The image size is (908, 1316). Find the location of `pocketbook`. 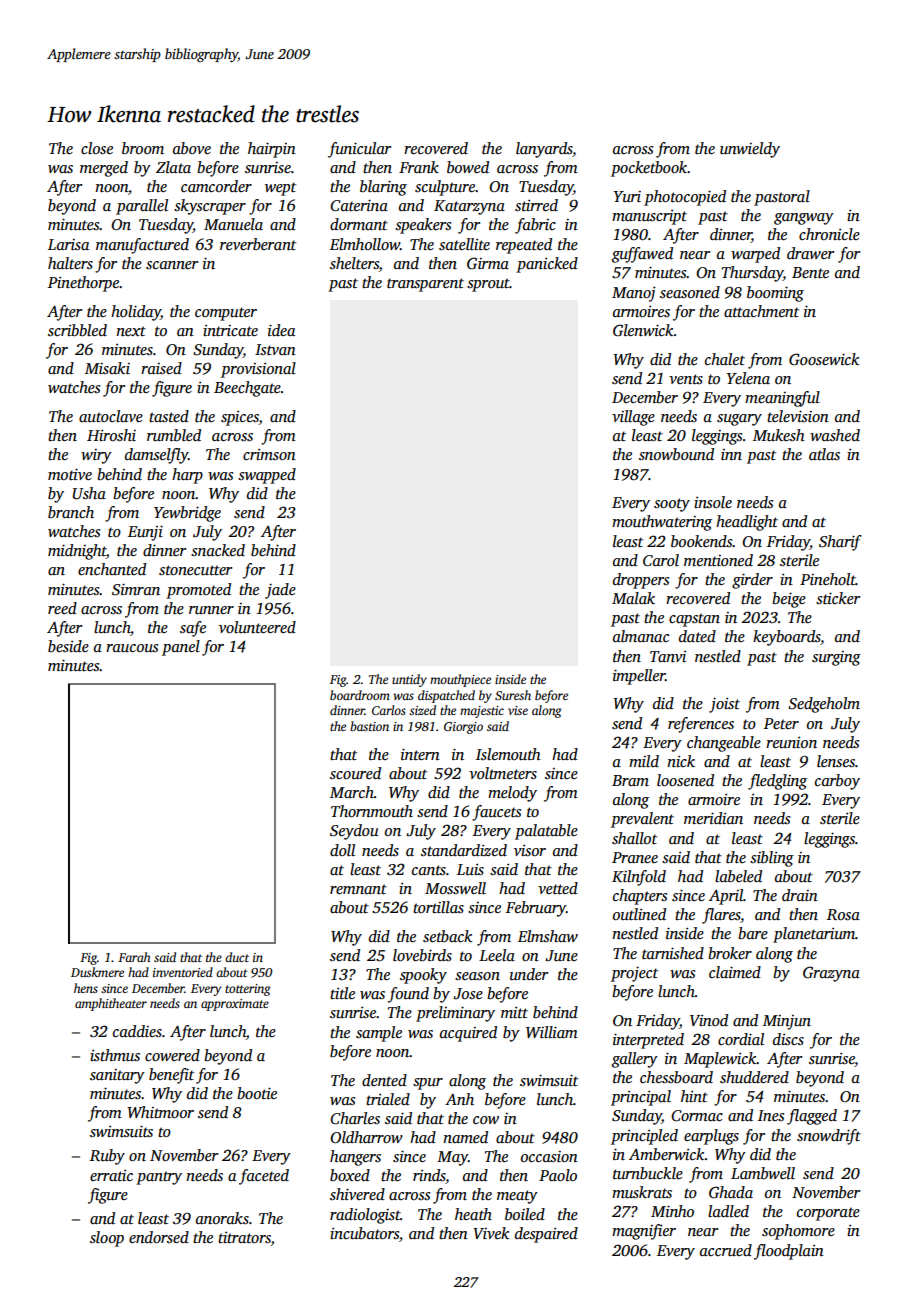

pocketbook is located at coordinates (649, 169).
